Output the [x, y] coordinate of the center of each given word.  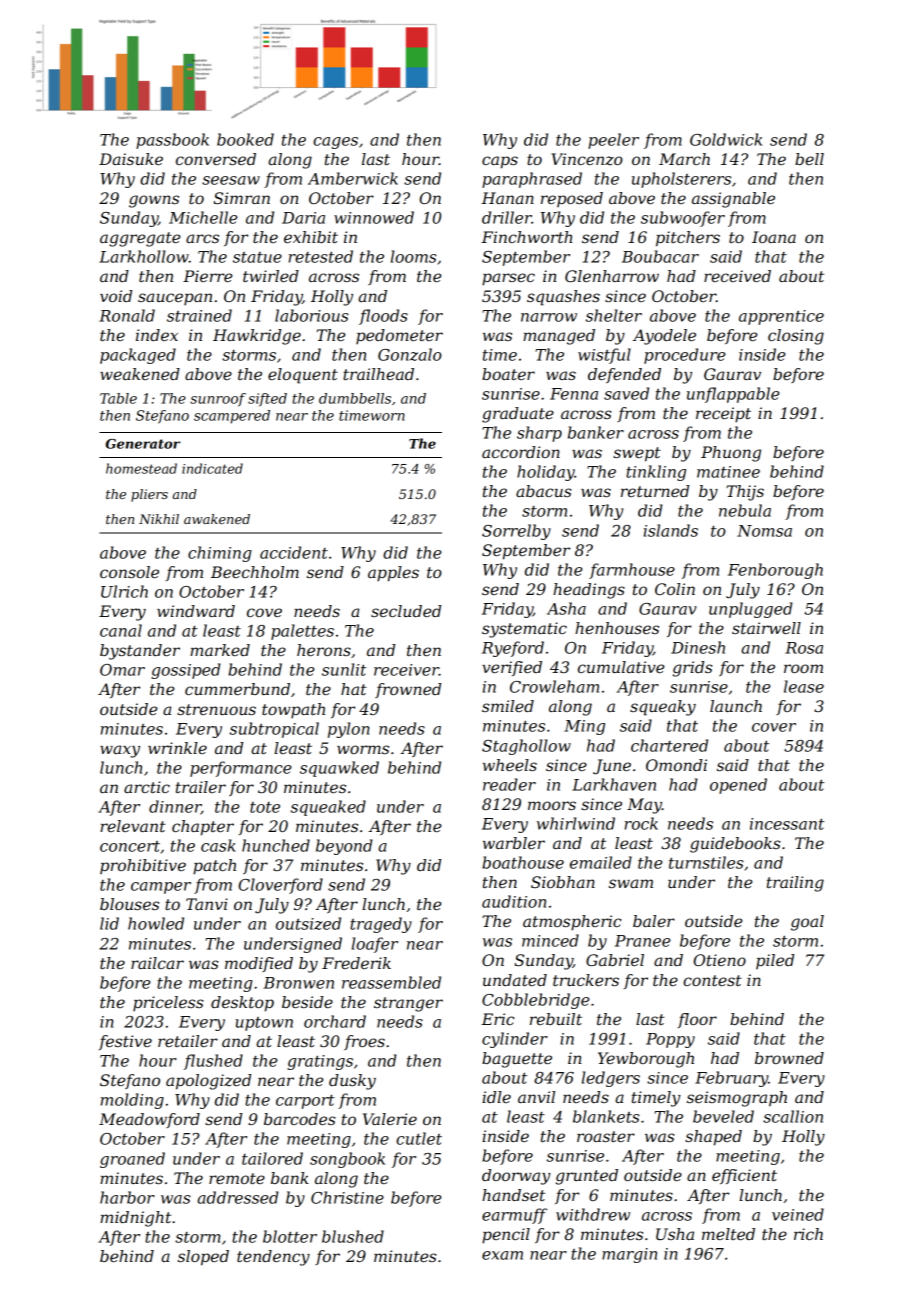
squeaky [663, 708]
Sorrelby [516, 532]
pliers [149, 495]
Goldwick [726, 139]
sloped [203, 1258]
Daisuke [131, 159]
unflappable [733, 395]
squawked [339, 769]
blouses [129, 904]
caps [500, 162]
